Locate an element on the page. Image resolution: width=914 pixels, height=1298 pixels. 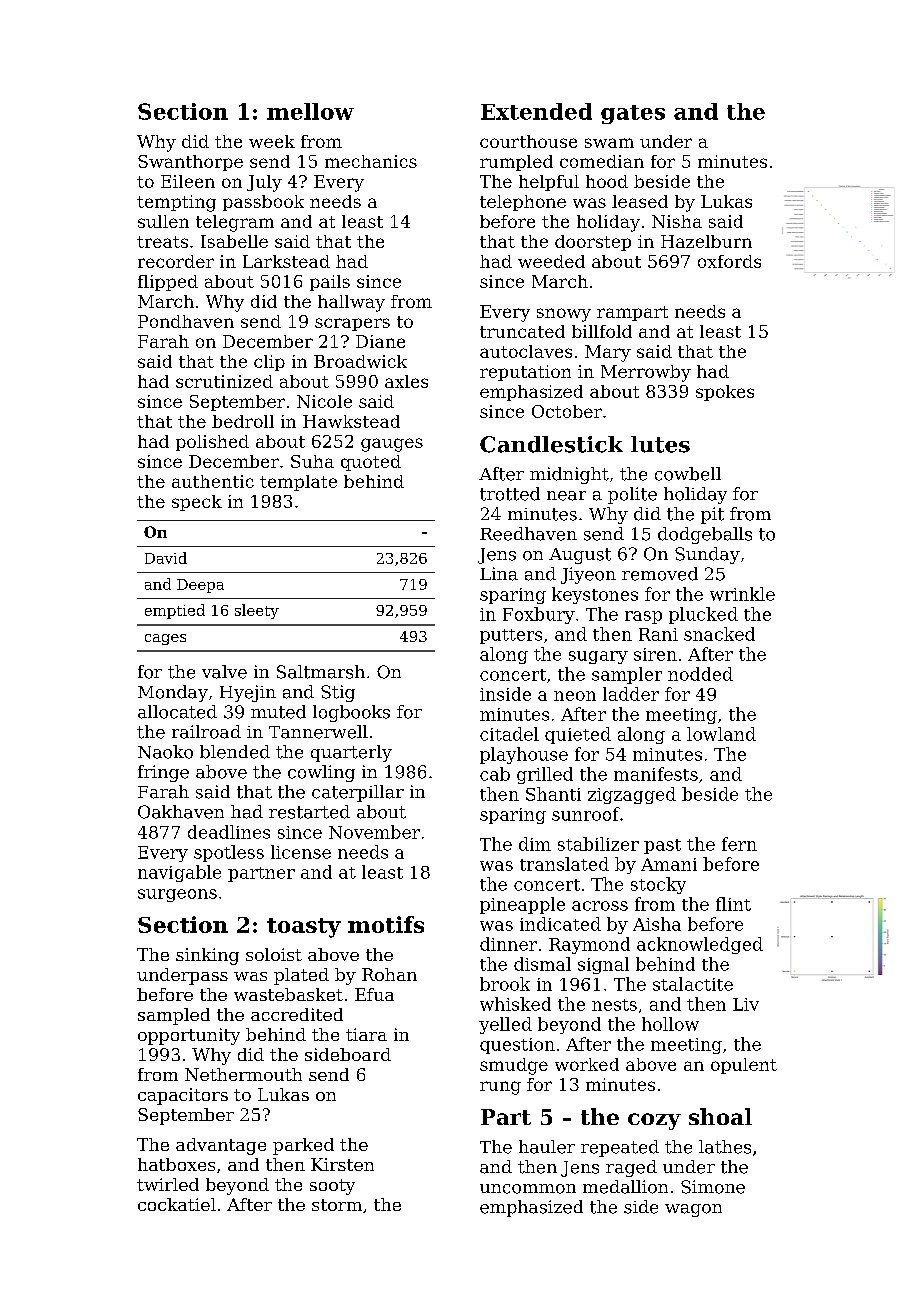
Tannerwell is located at coordinates (318, 732).
